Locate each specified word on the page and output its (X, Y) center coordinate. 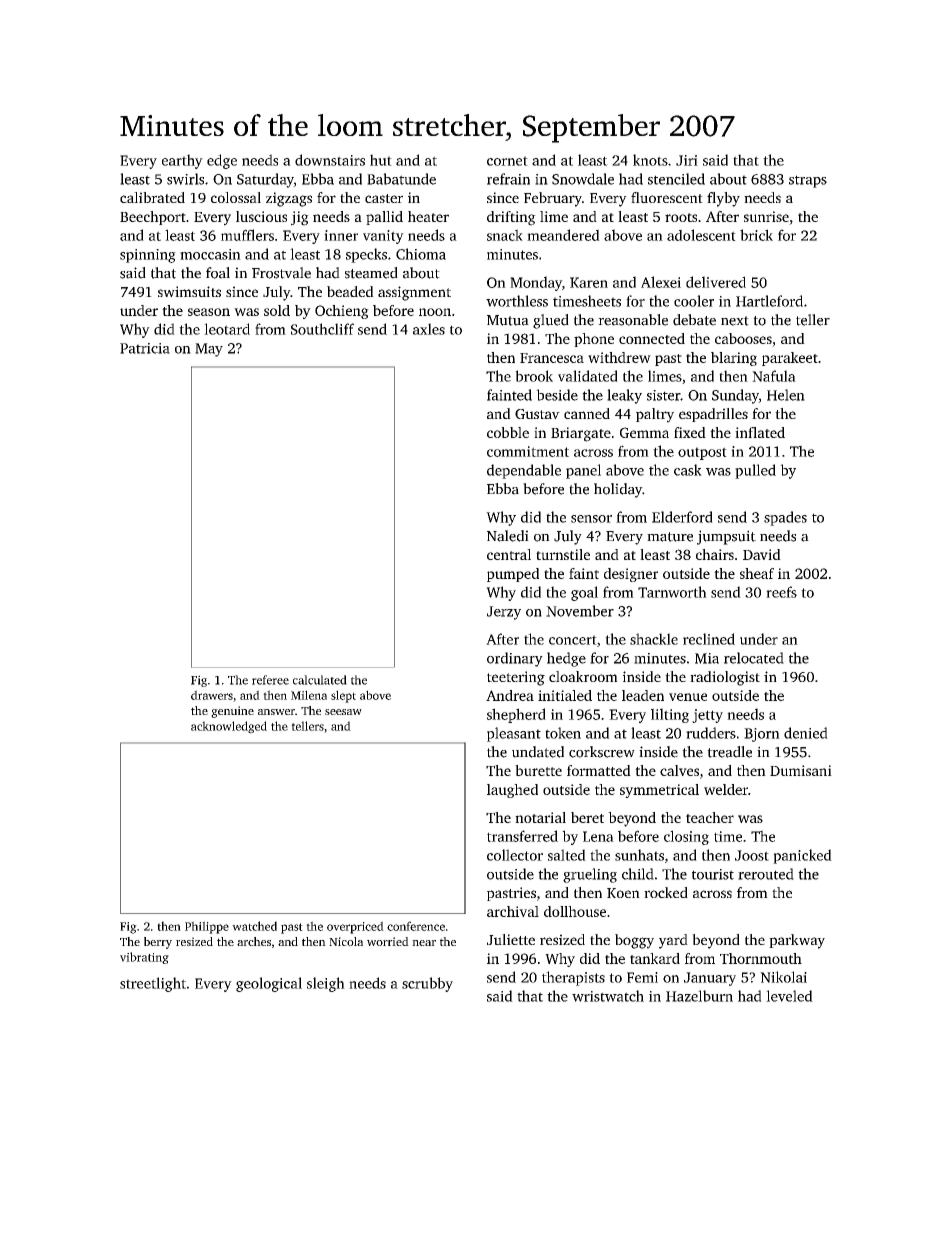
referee (270, 680)
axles (429, 329)
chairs (715, 554)
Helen (786, 395)
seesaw (343, 712)
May (209, 350)
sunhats (639, 855)
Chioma (421, 254)
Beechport (153, 218)
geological (269, 984)
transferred (522, 836)
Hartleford (769, 301)
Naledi (508, 536)
